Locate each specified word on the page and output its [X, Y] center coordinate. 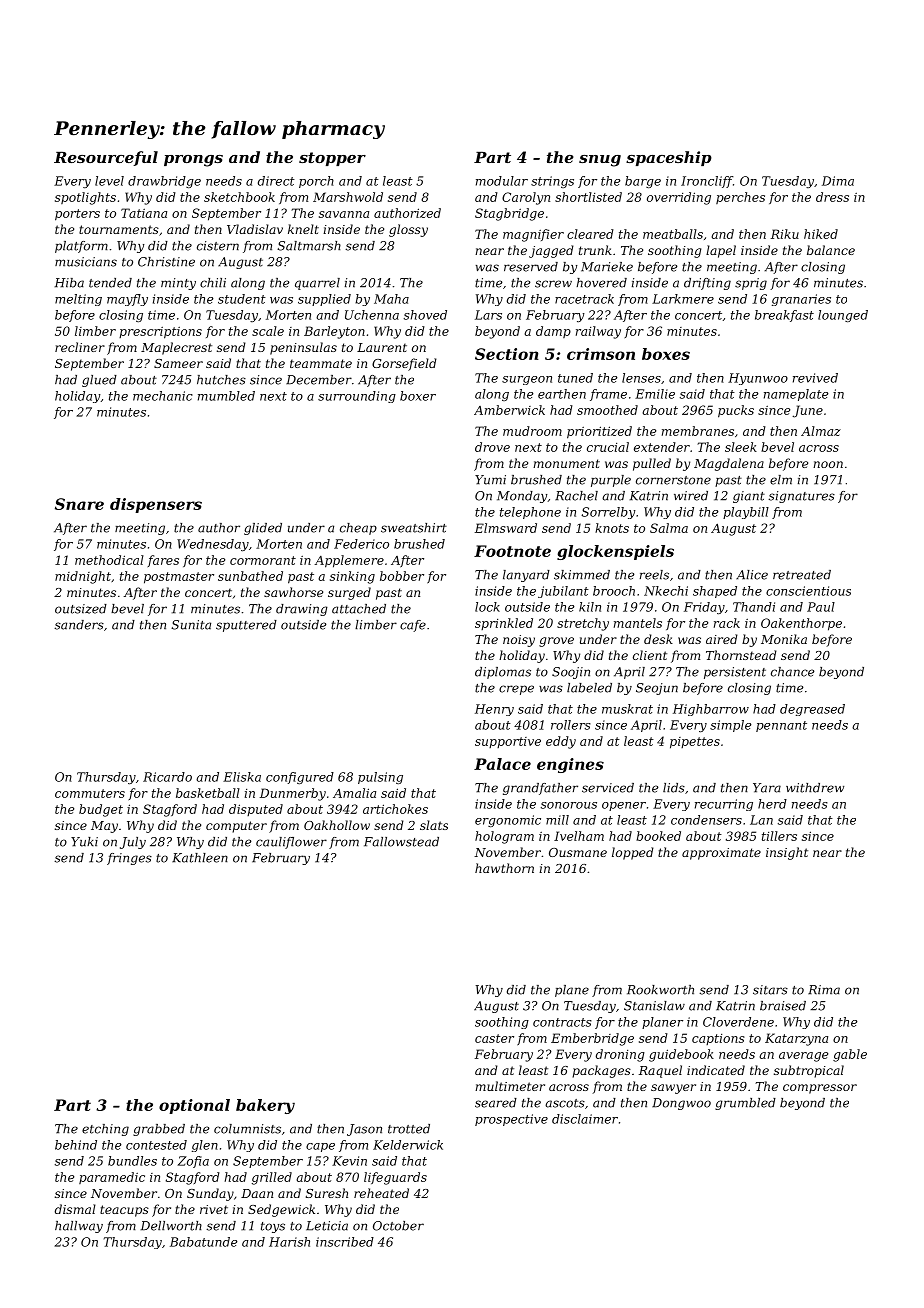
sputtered [246, 626]
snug [600, 161]
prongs [193, 161]
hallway [79, 1227]
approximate [721, 854]
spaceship [669, 158]
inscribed [345, 1242]
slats [434, 825]
